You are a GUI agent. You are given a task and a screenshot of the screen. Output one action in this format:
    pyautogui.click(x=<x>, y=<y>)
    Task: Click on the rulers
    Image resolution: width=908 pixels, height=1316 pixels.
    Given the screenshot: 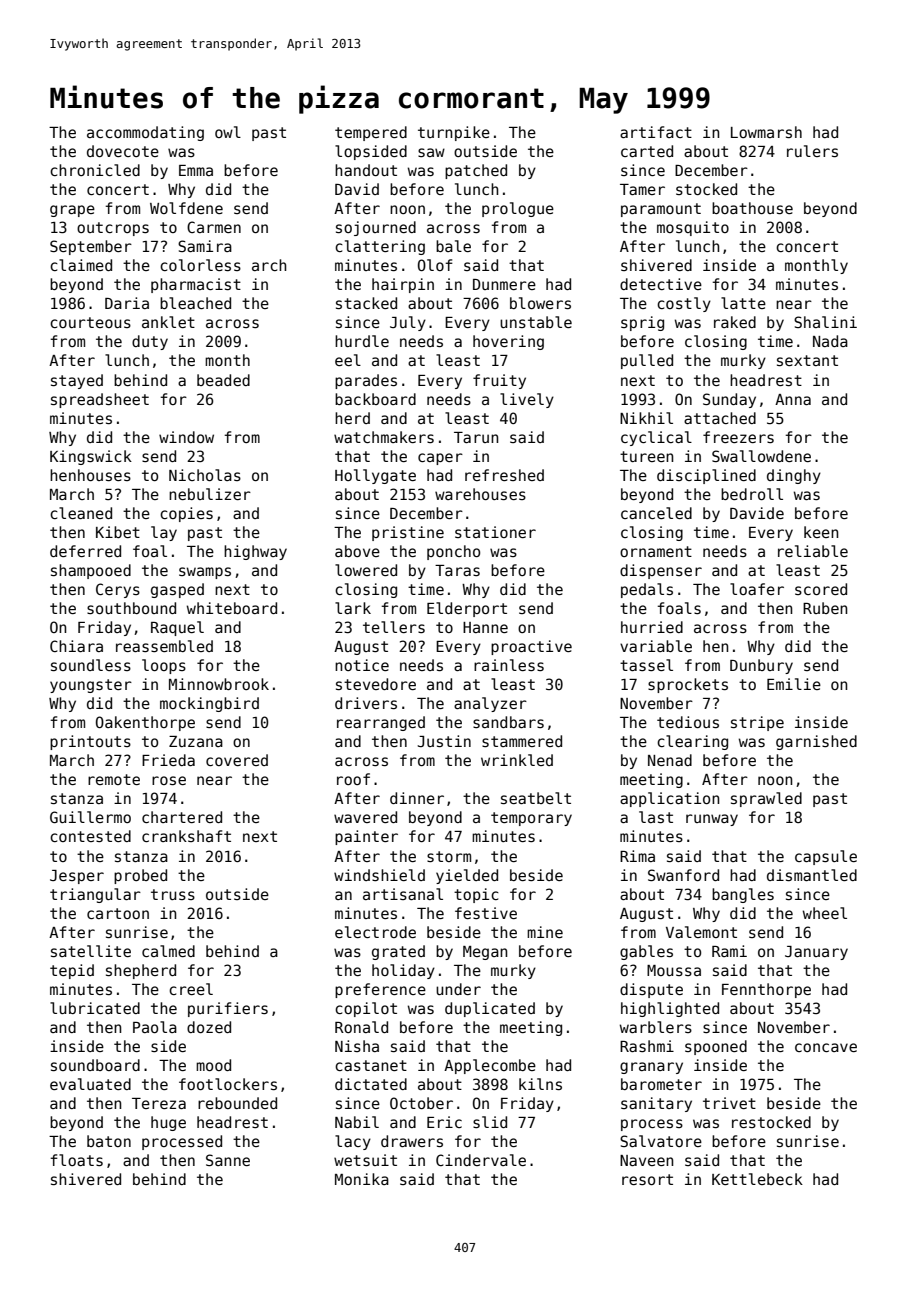 What is the action you would take?
    pyautogui.click(x=812, y=151)
